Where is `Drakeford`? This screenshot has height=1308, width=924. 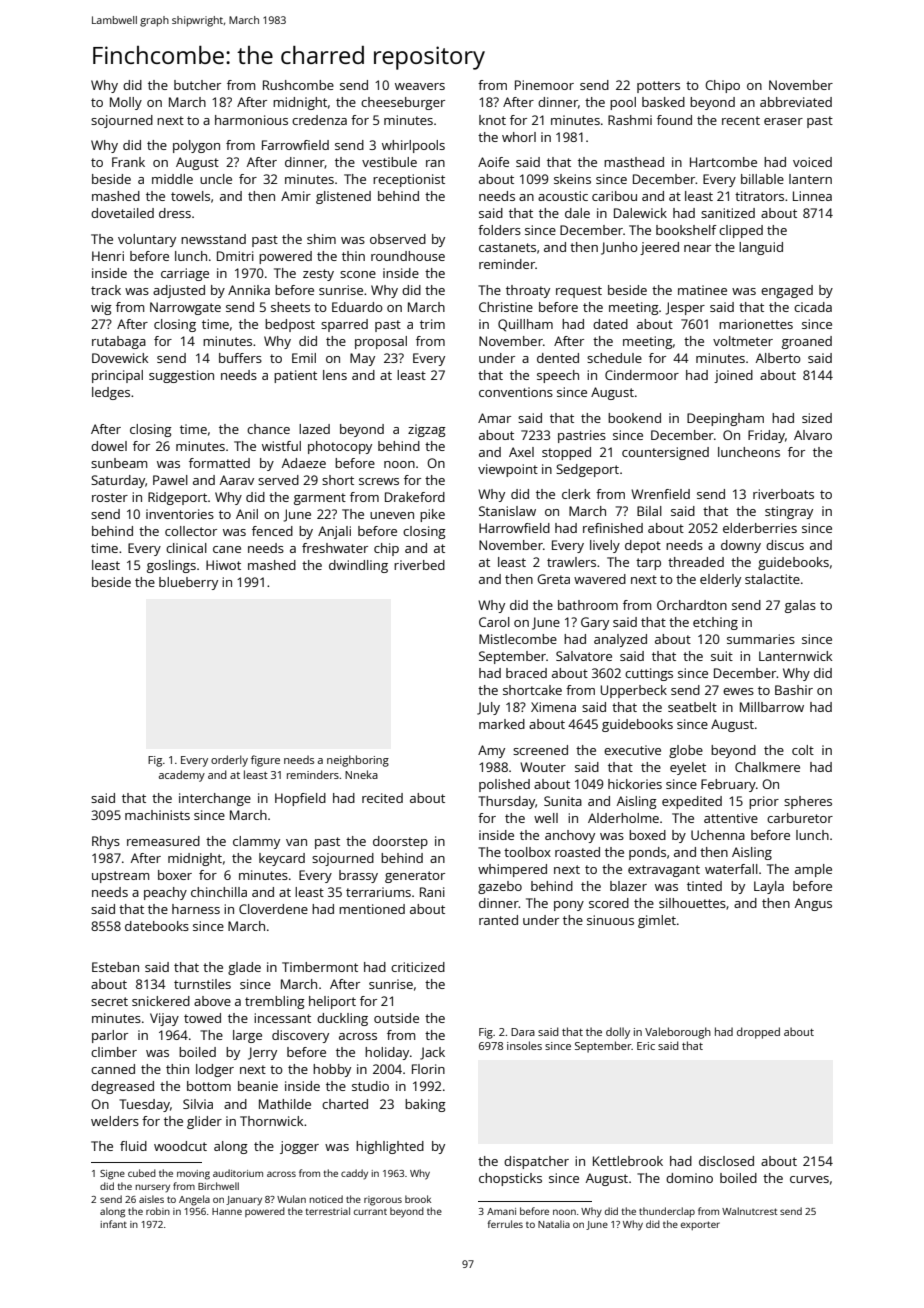 Drakeford is located at coordinates (415, 497).
